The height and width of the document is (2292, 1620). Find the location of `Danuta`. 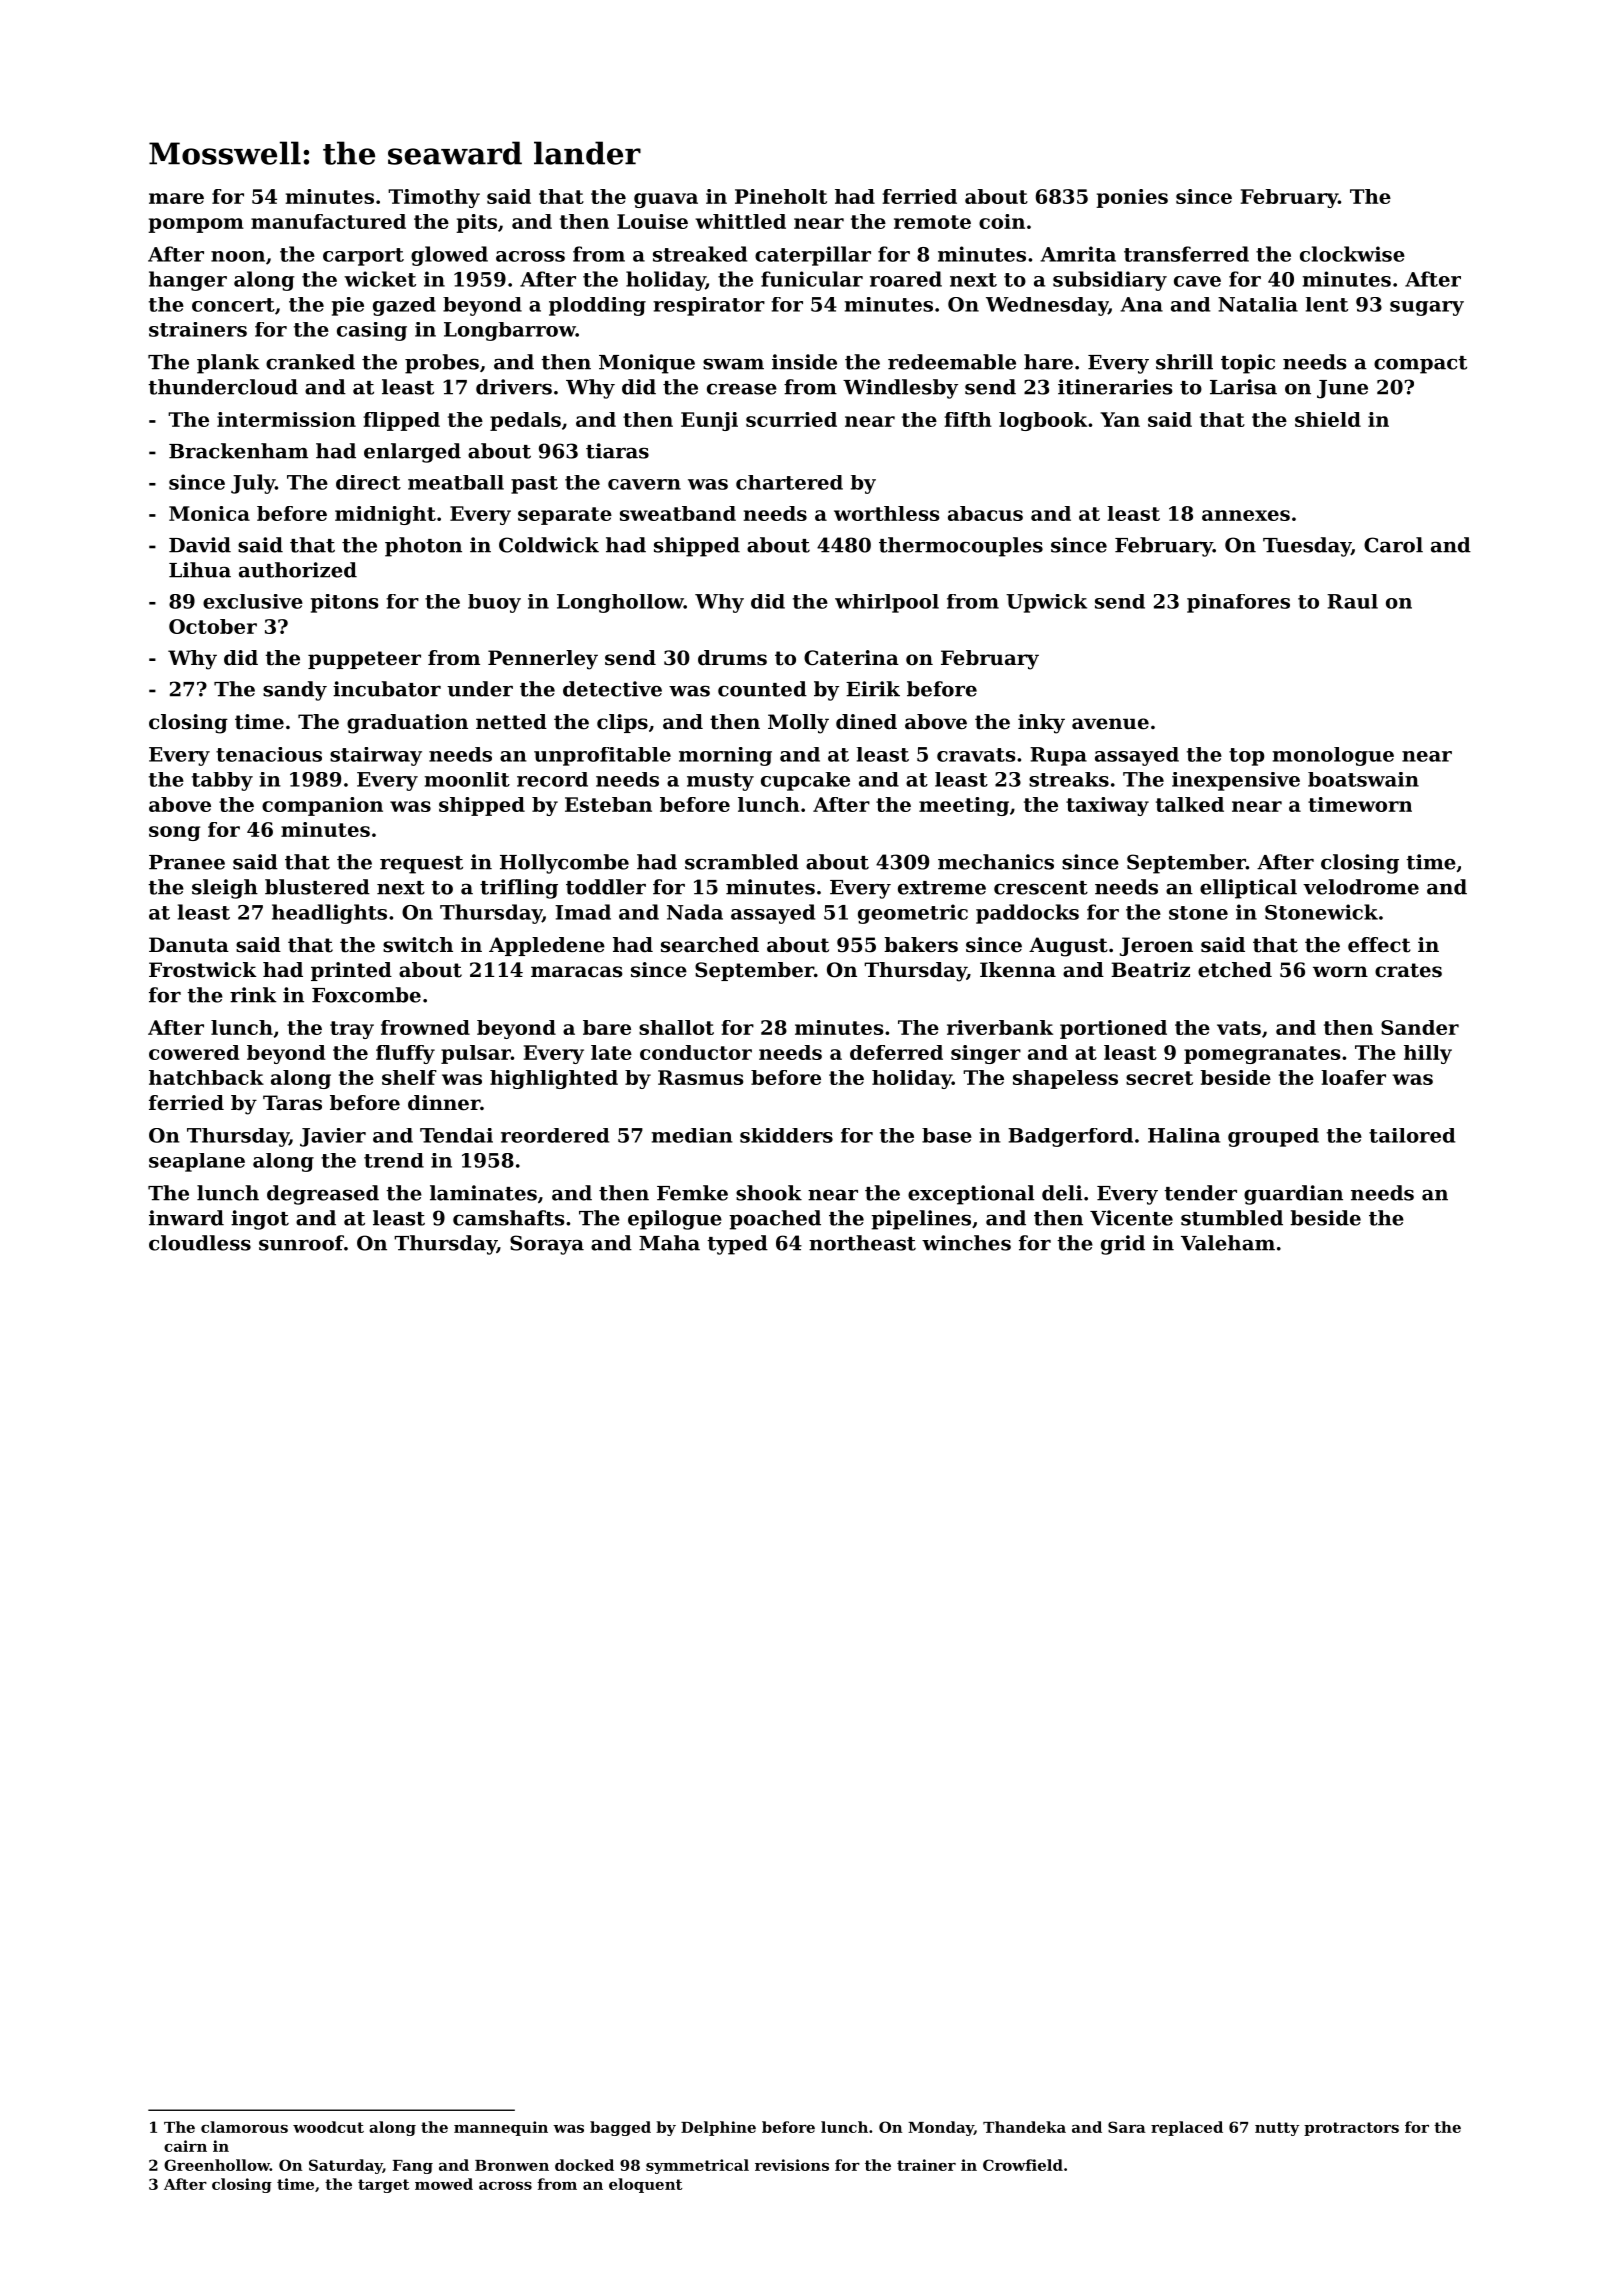

Danuta is located at coordinates (189, 945).
